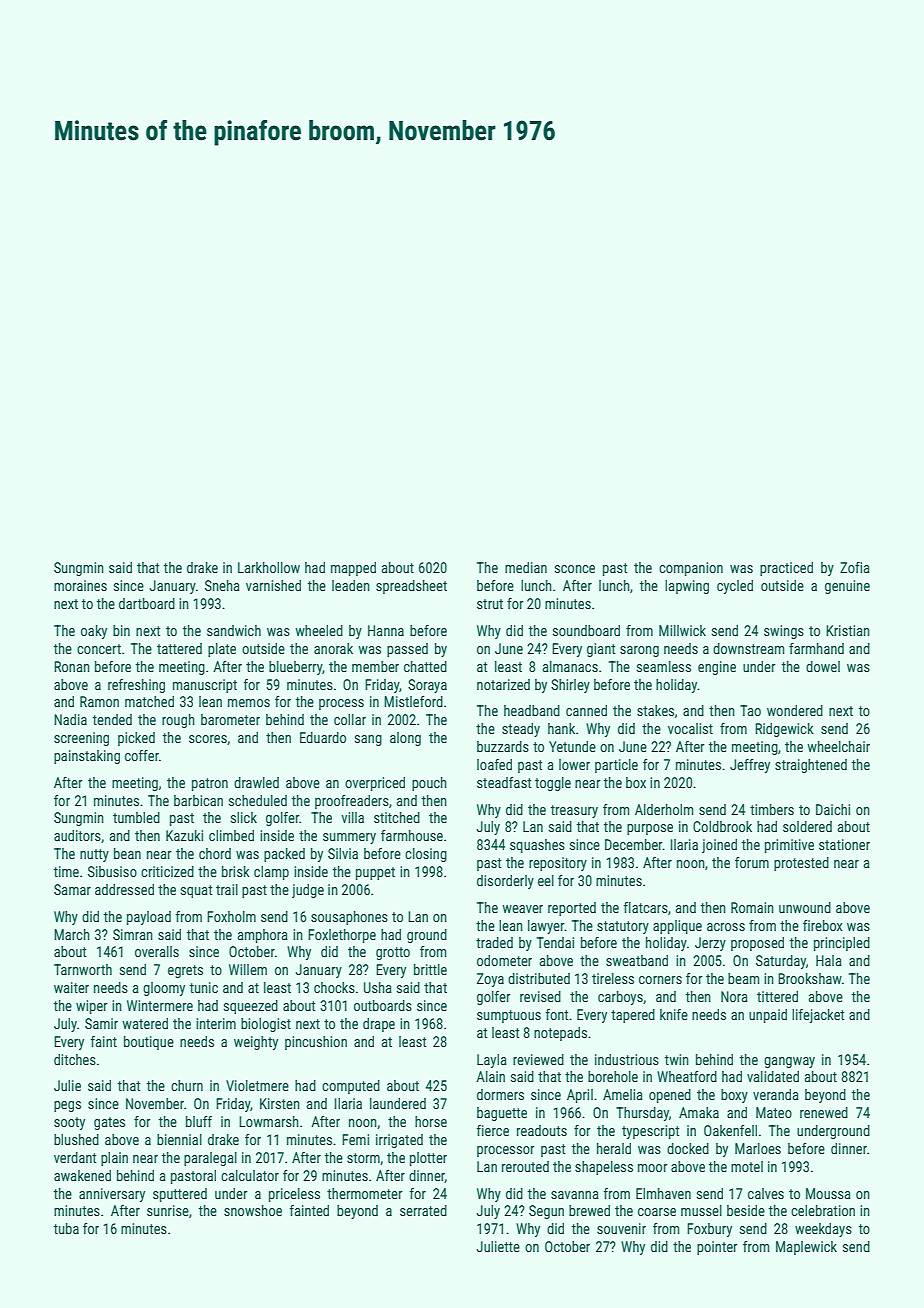 Image resolution: width=924 pixels, height=1308 pixels. What do you see at coordinates (806, 1248) in the image?
I see `Maplewick` at bounding box center [806, 1248].
